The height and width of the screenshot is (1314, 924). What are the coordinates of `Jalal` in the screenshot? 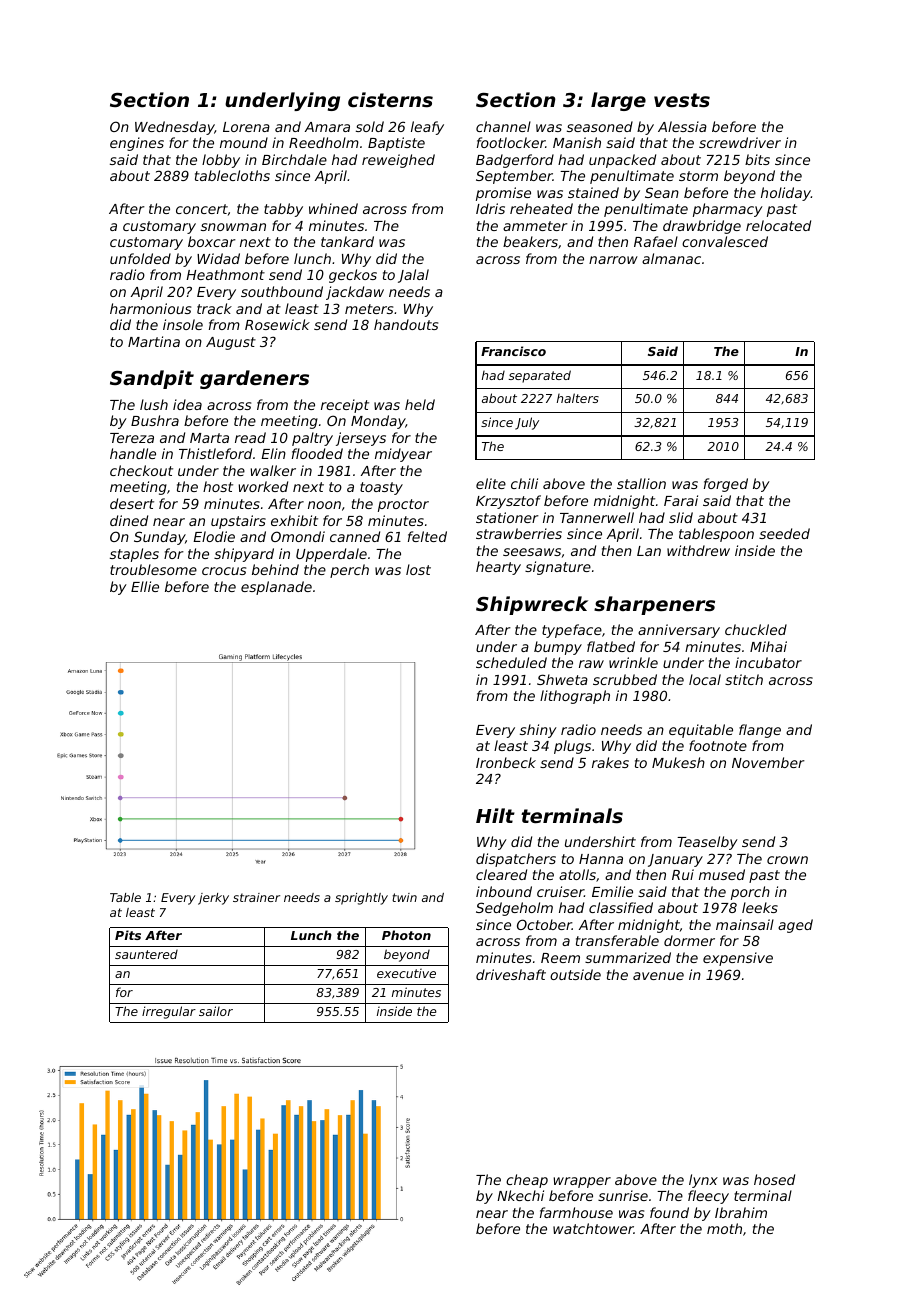 It's located at (413, 276).
